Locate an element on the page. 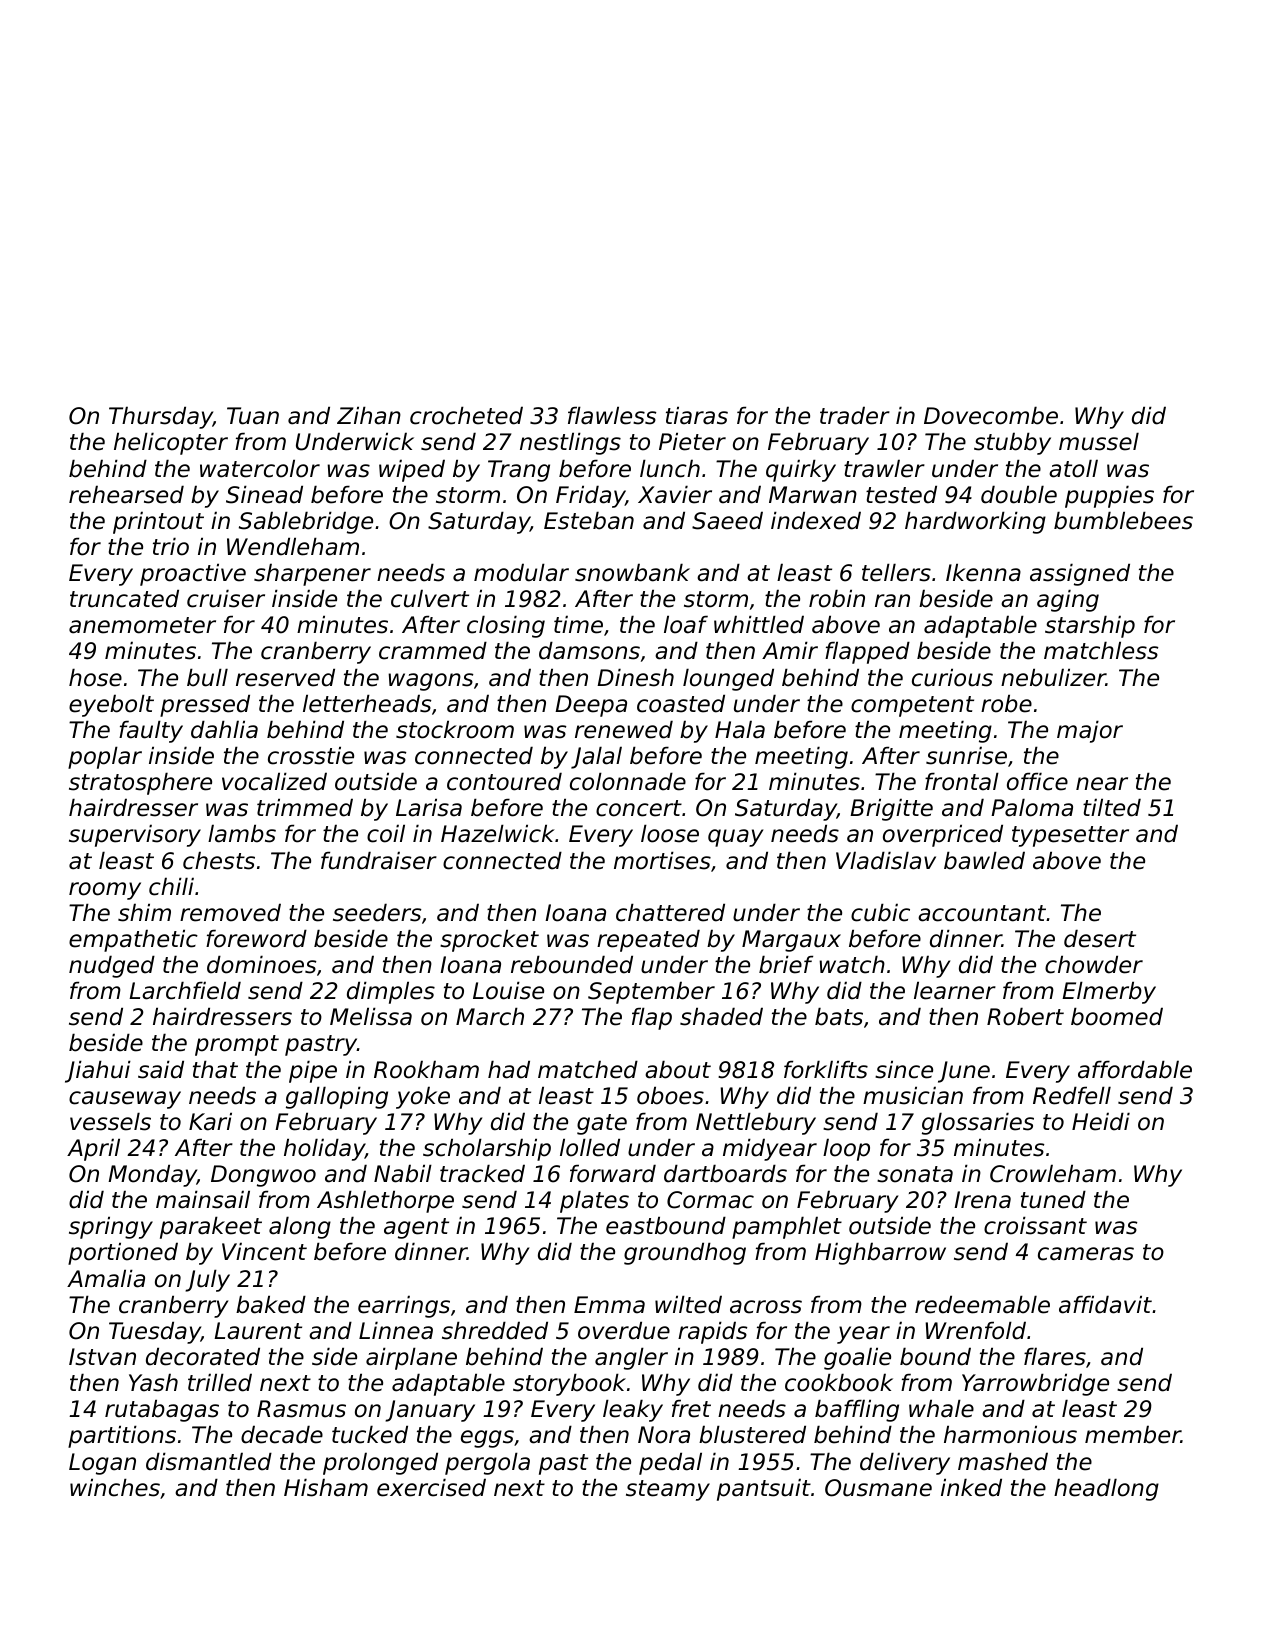  lambs is located at coordinates (242, 833).
